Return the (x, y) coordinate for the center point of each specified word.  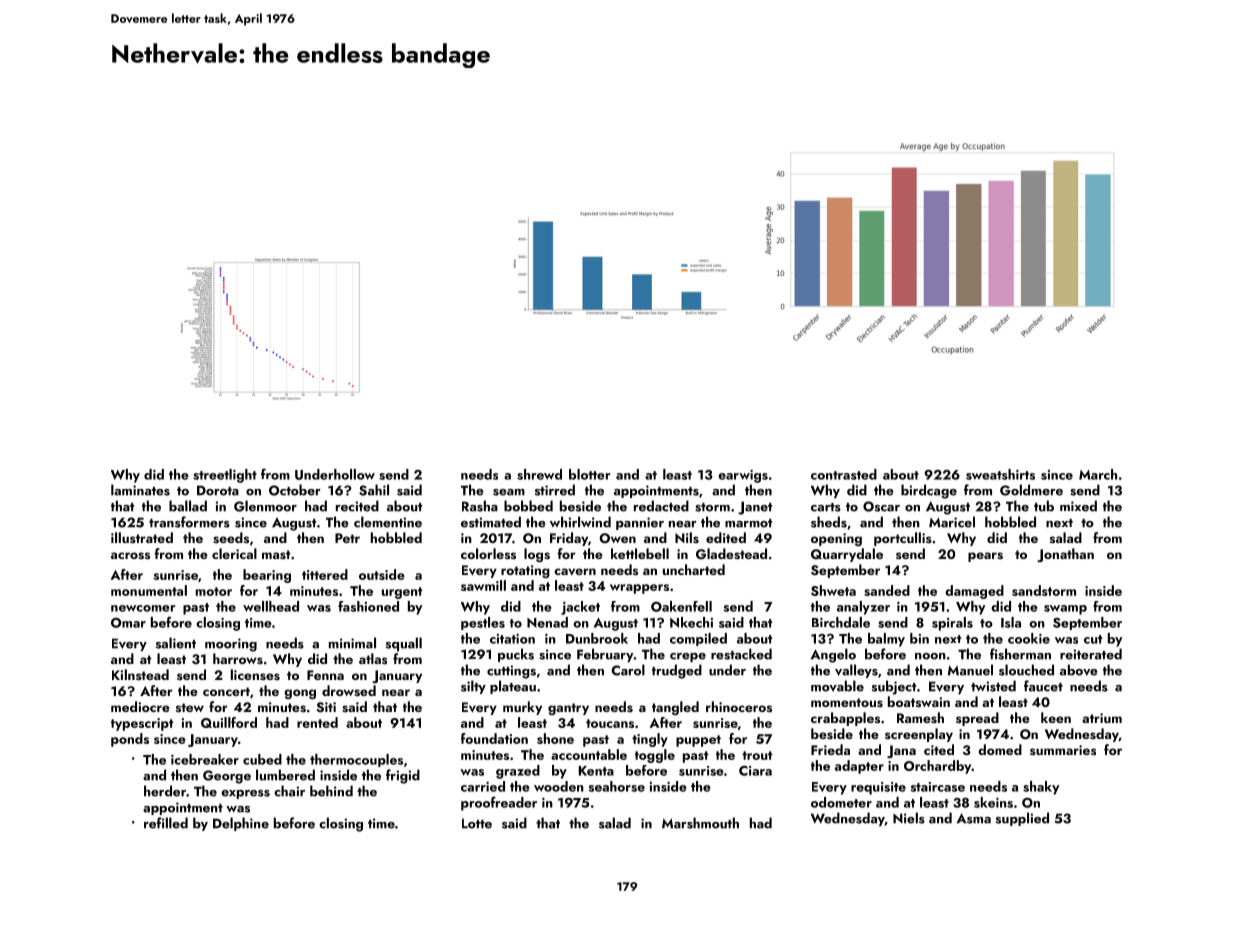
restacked (741, 654)
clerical (234, 553)
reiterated (1091, 654)
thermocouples (356, 760)
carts (826, 507)
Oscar (881, 506)
